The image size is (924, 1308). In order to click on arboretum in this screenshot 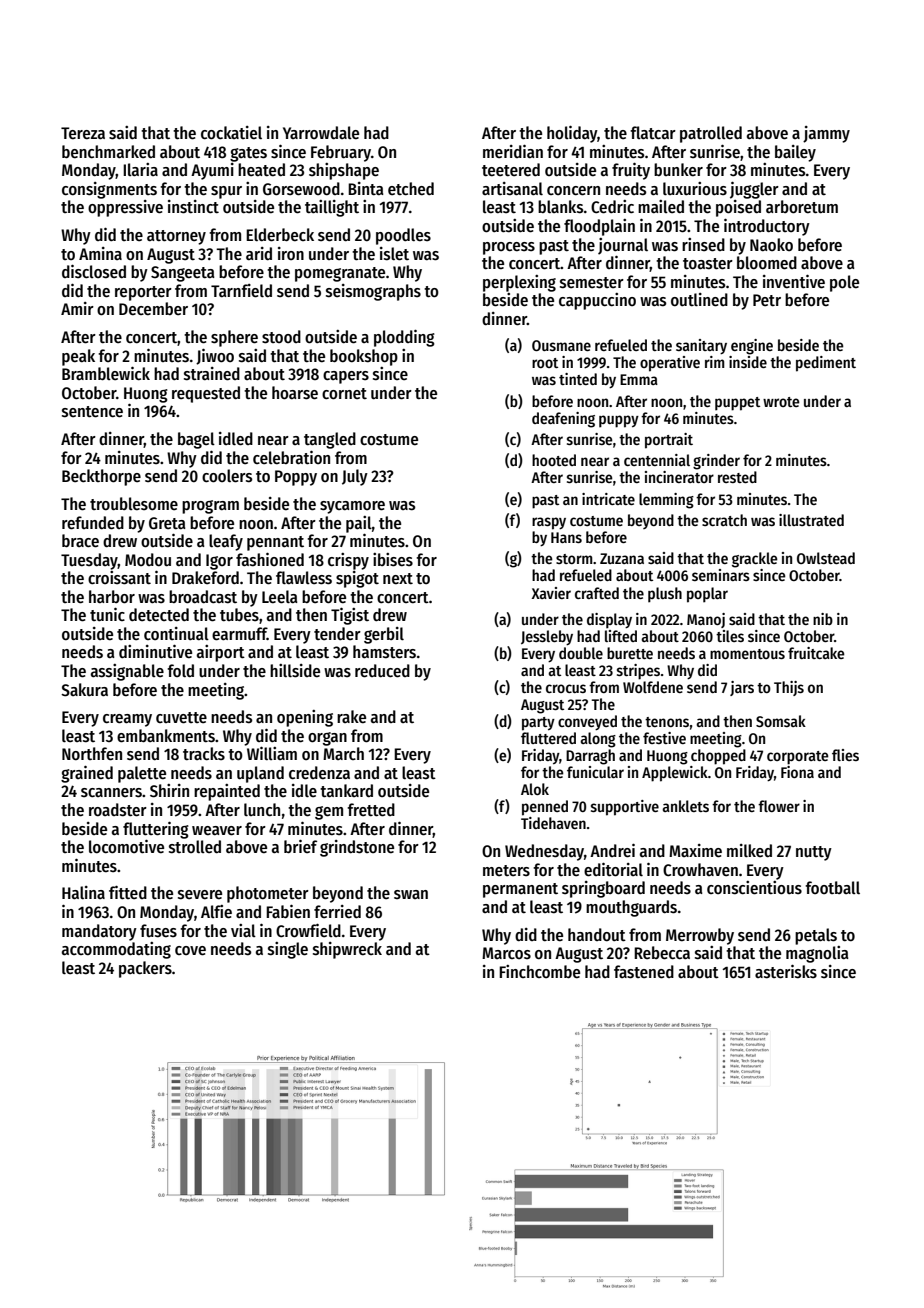, I will do `click(802, 207)`.
